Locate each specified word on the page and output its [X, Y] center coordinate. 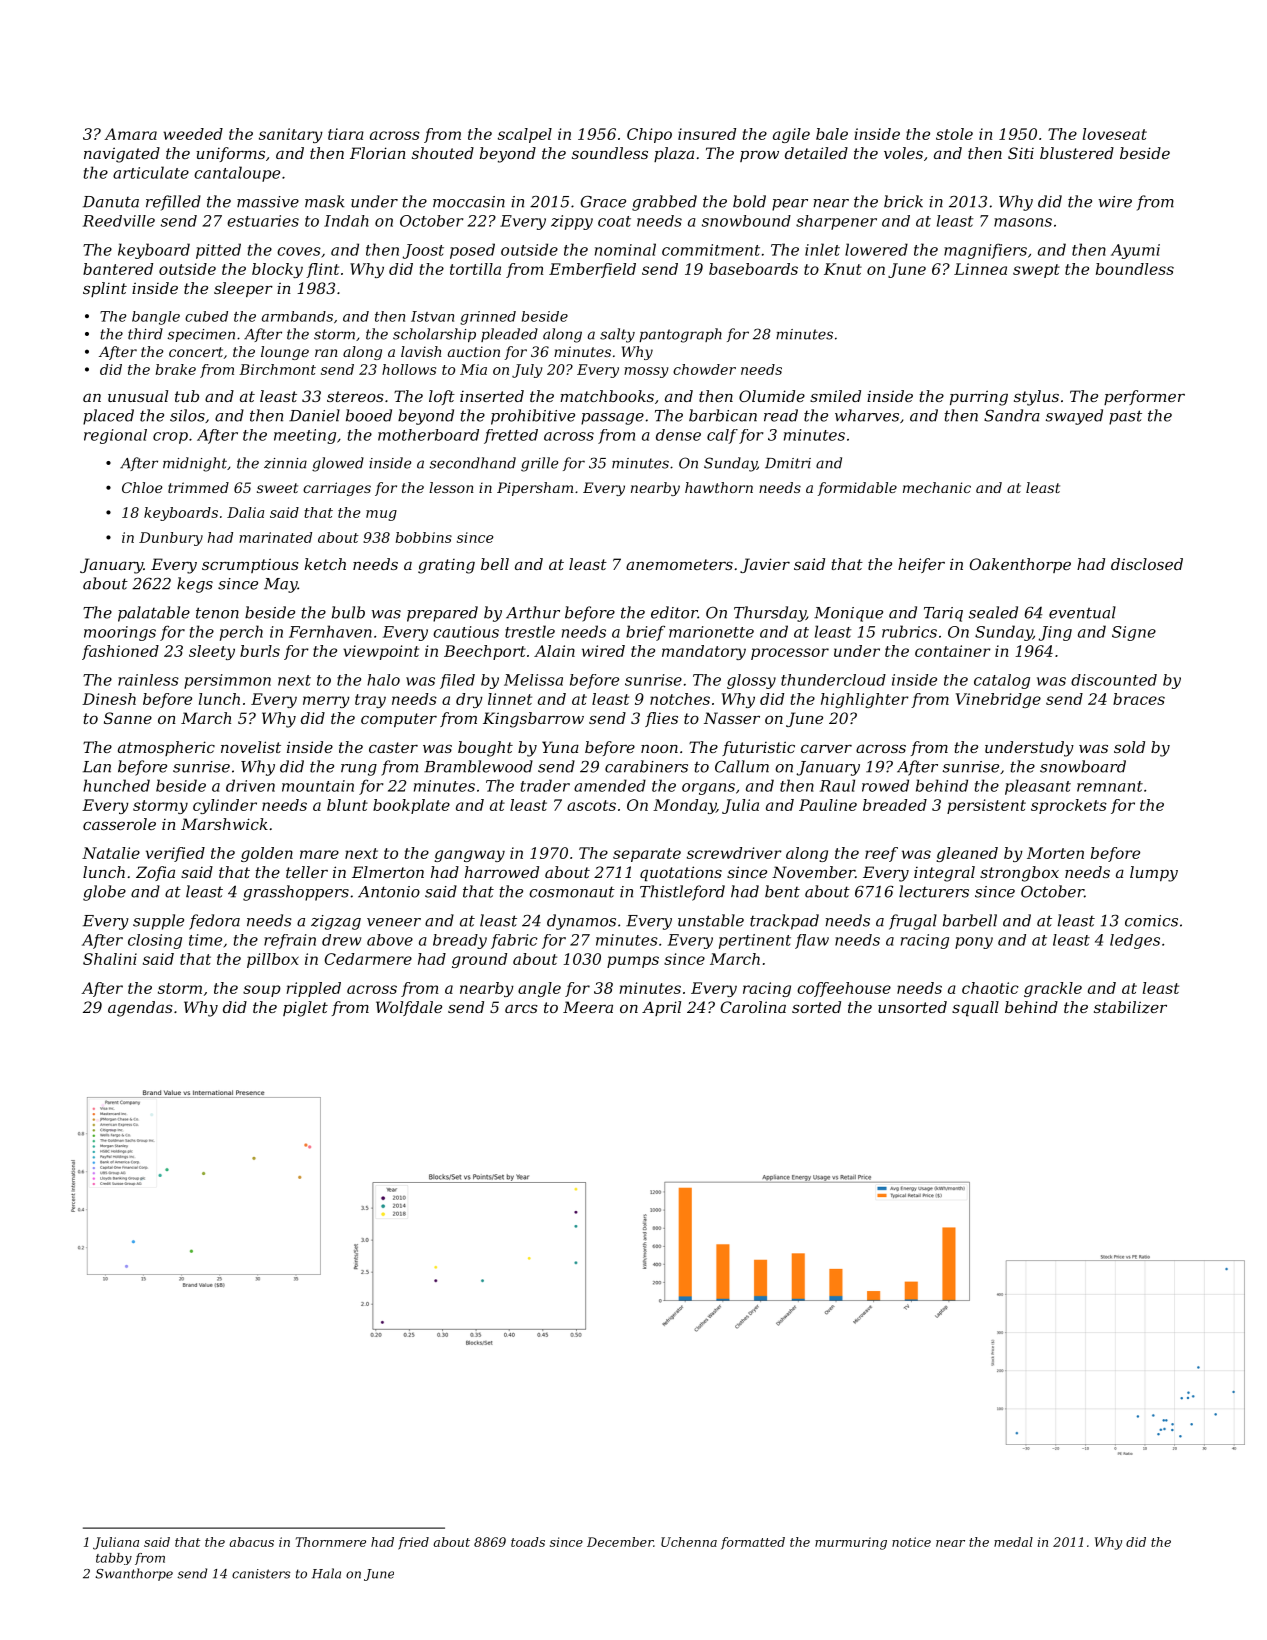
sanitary [291, 135]
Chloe [142, 487]
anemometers [679, 564]
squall [975, 1008]
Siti [1021, 153]
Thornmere [331, 1542]
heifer [921, 565]
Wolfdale [409, 1008]
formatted [753, 1543]
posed [472, 251]
